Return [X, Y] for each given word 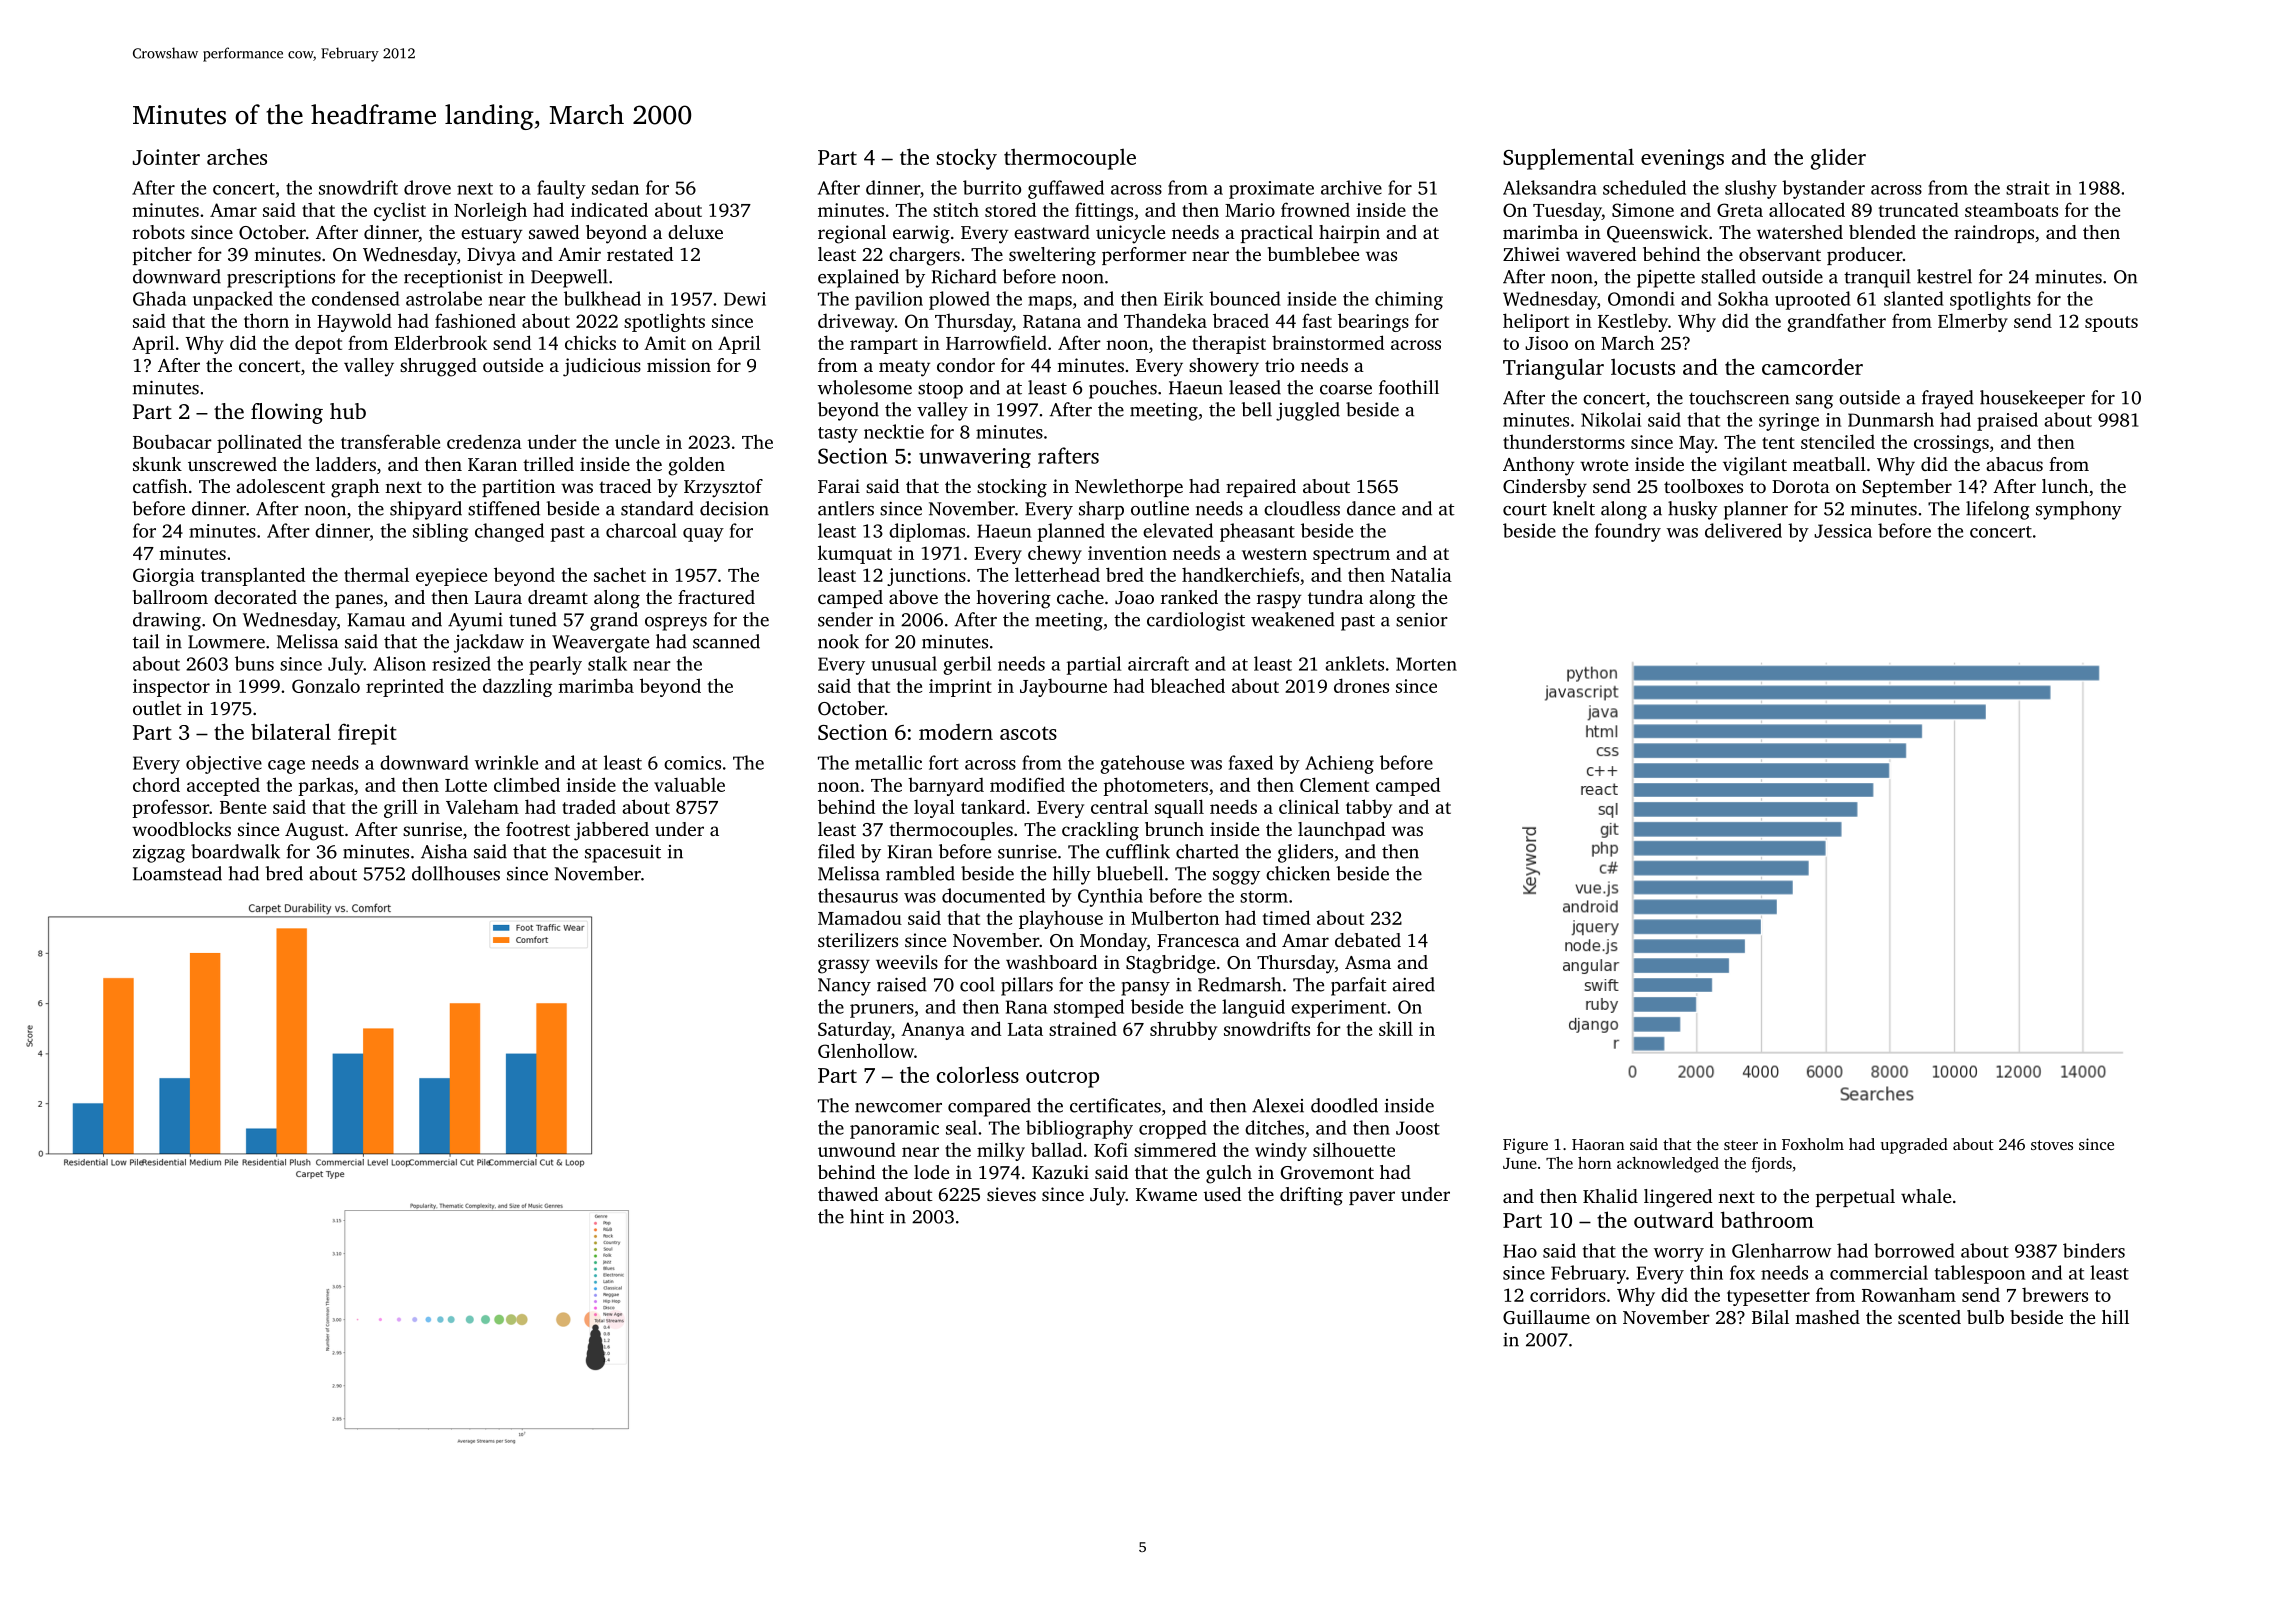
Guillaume [1546, 1317]
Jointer [166, 157]
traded [589, 807]
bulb [1985, 1317]
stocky [966, 159]
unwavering [975, 458]
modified [1027, 784]
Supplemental [1568, 159]
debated [1368, 940]
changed [509, 532]
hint [867, 1216]
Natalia [1421, 574]
